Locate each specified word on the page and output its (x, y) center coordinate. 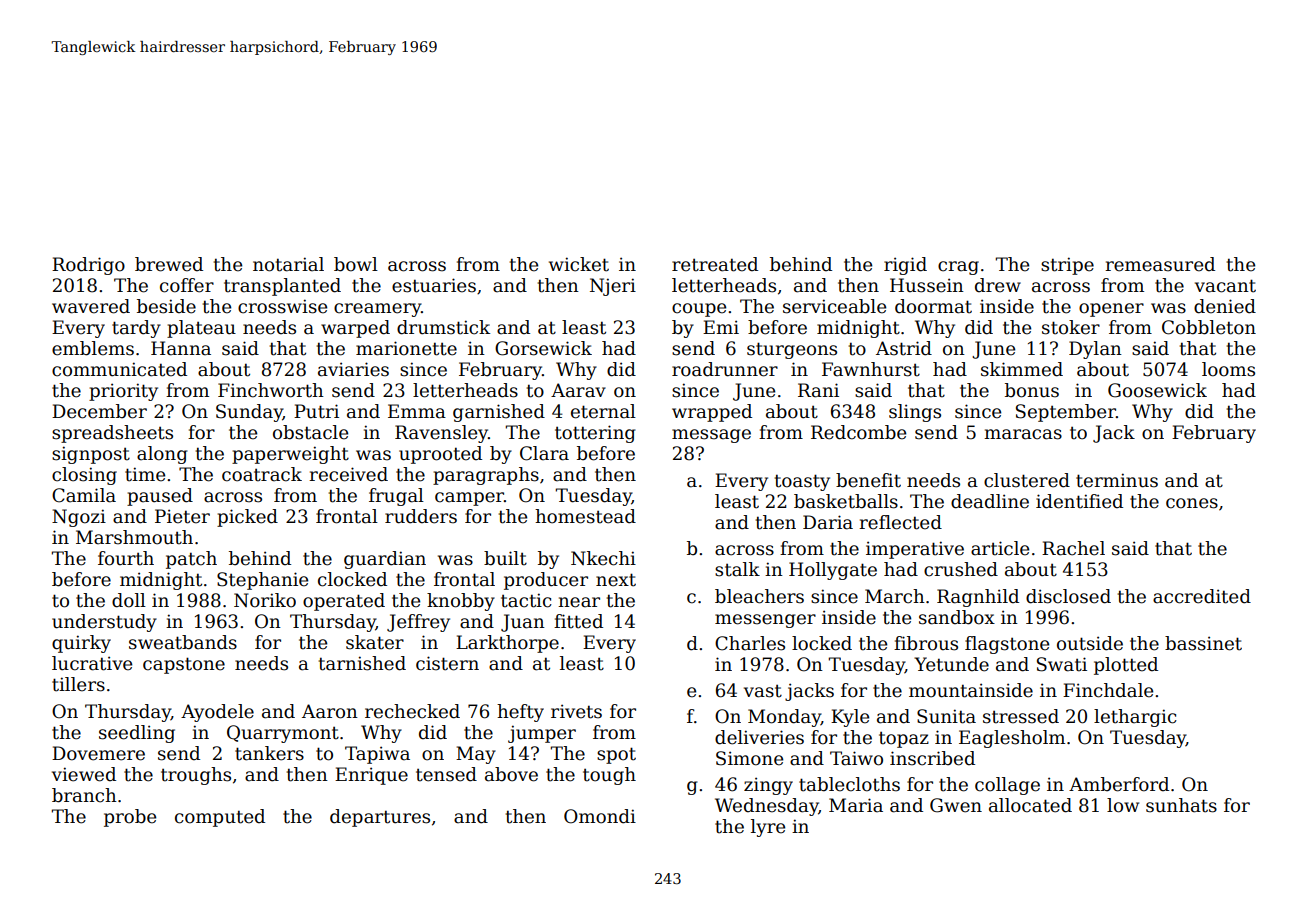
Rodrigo (88, 266)
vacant (1225, 286)
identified (1079, 501)
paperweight (290, 455)
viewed (84, 774)
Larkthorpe (507, 644)
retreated (715, 264)
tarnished (362, 663)
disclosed (1068, 596)
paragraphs (486, 476)
